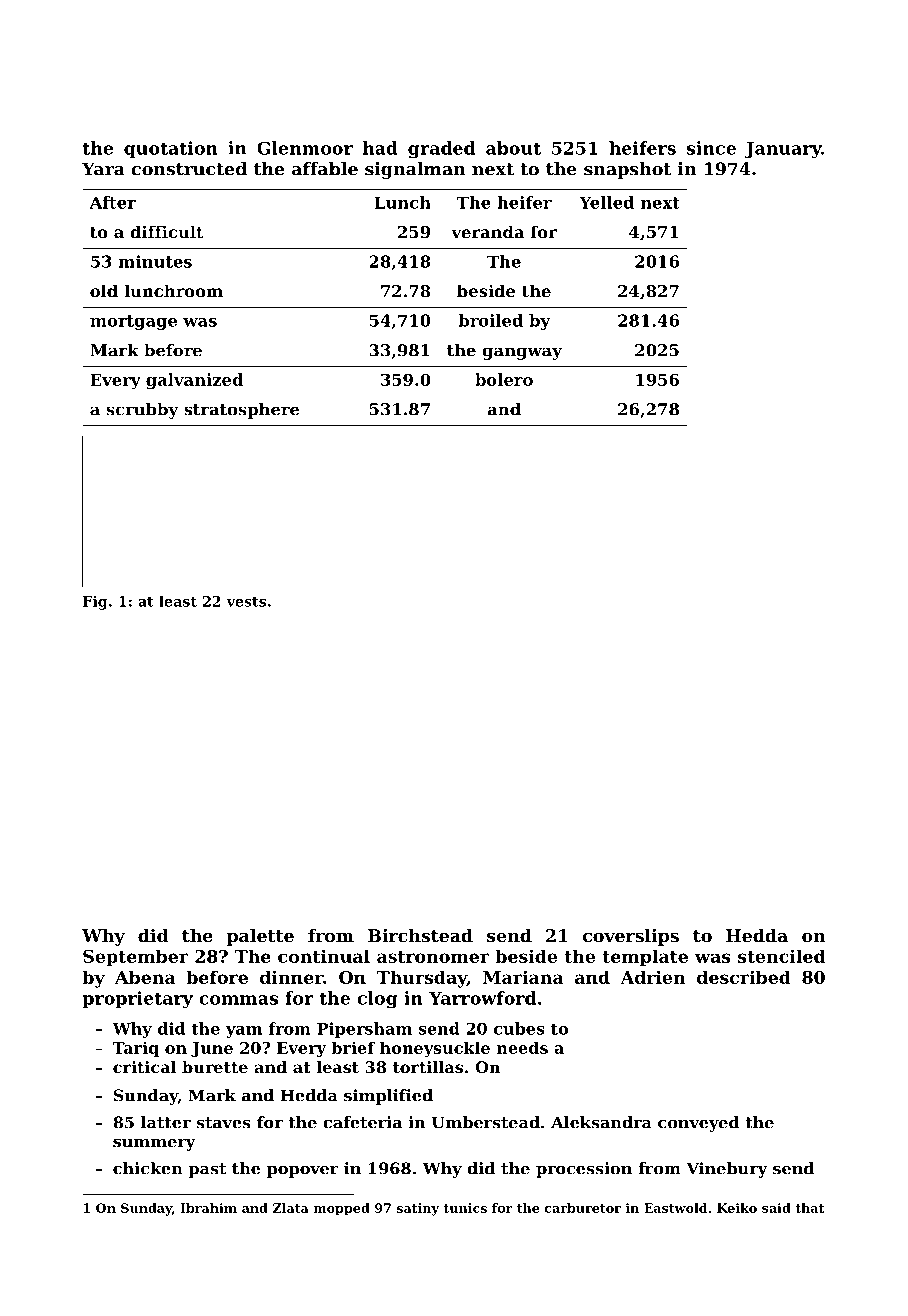 Image resolution: width=908 pixels, height=1316 pixels. What do you see at coordinates (143, 411) in the document?
I see `scrubby` at bounding box center [143, 411].
